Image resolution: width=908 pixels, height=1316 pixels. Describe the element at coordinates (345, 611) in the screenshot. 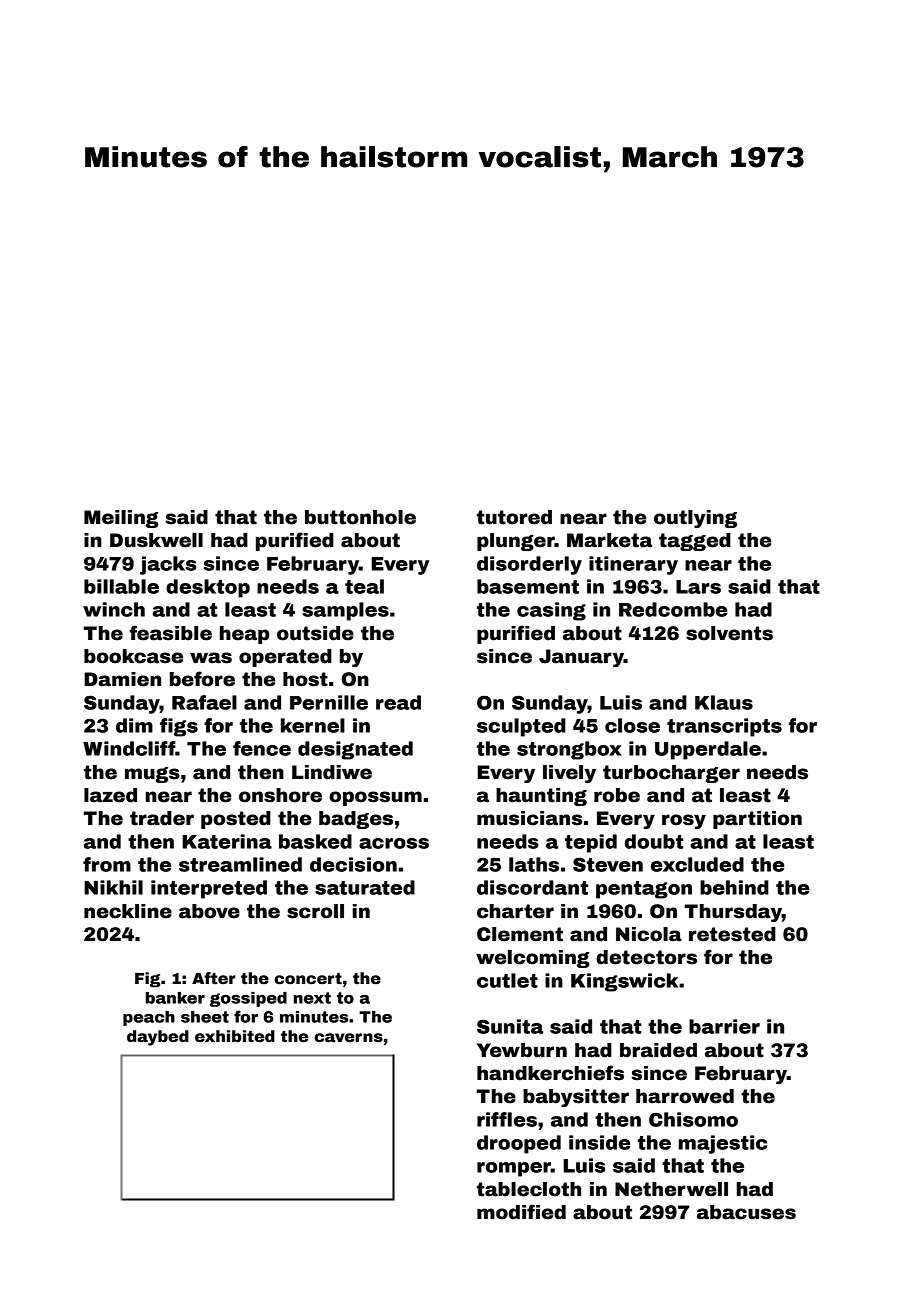

I see `samples` at that location.
